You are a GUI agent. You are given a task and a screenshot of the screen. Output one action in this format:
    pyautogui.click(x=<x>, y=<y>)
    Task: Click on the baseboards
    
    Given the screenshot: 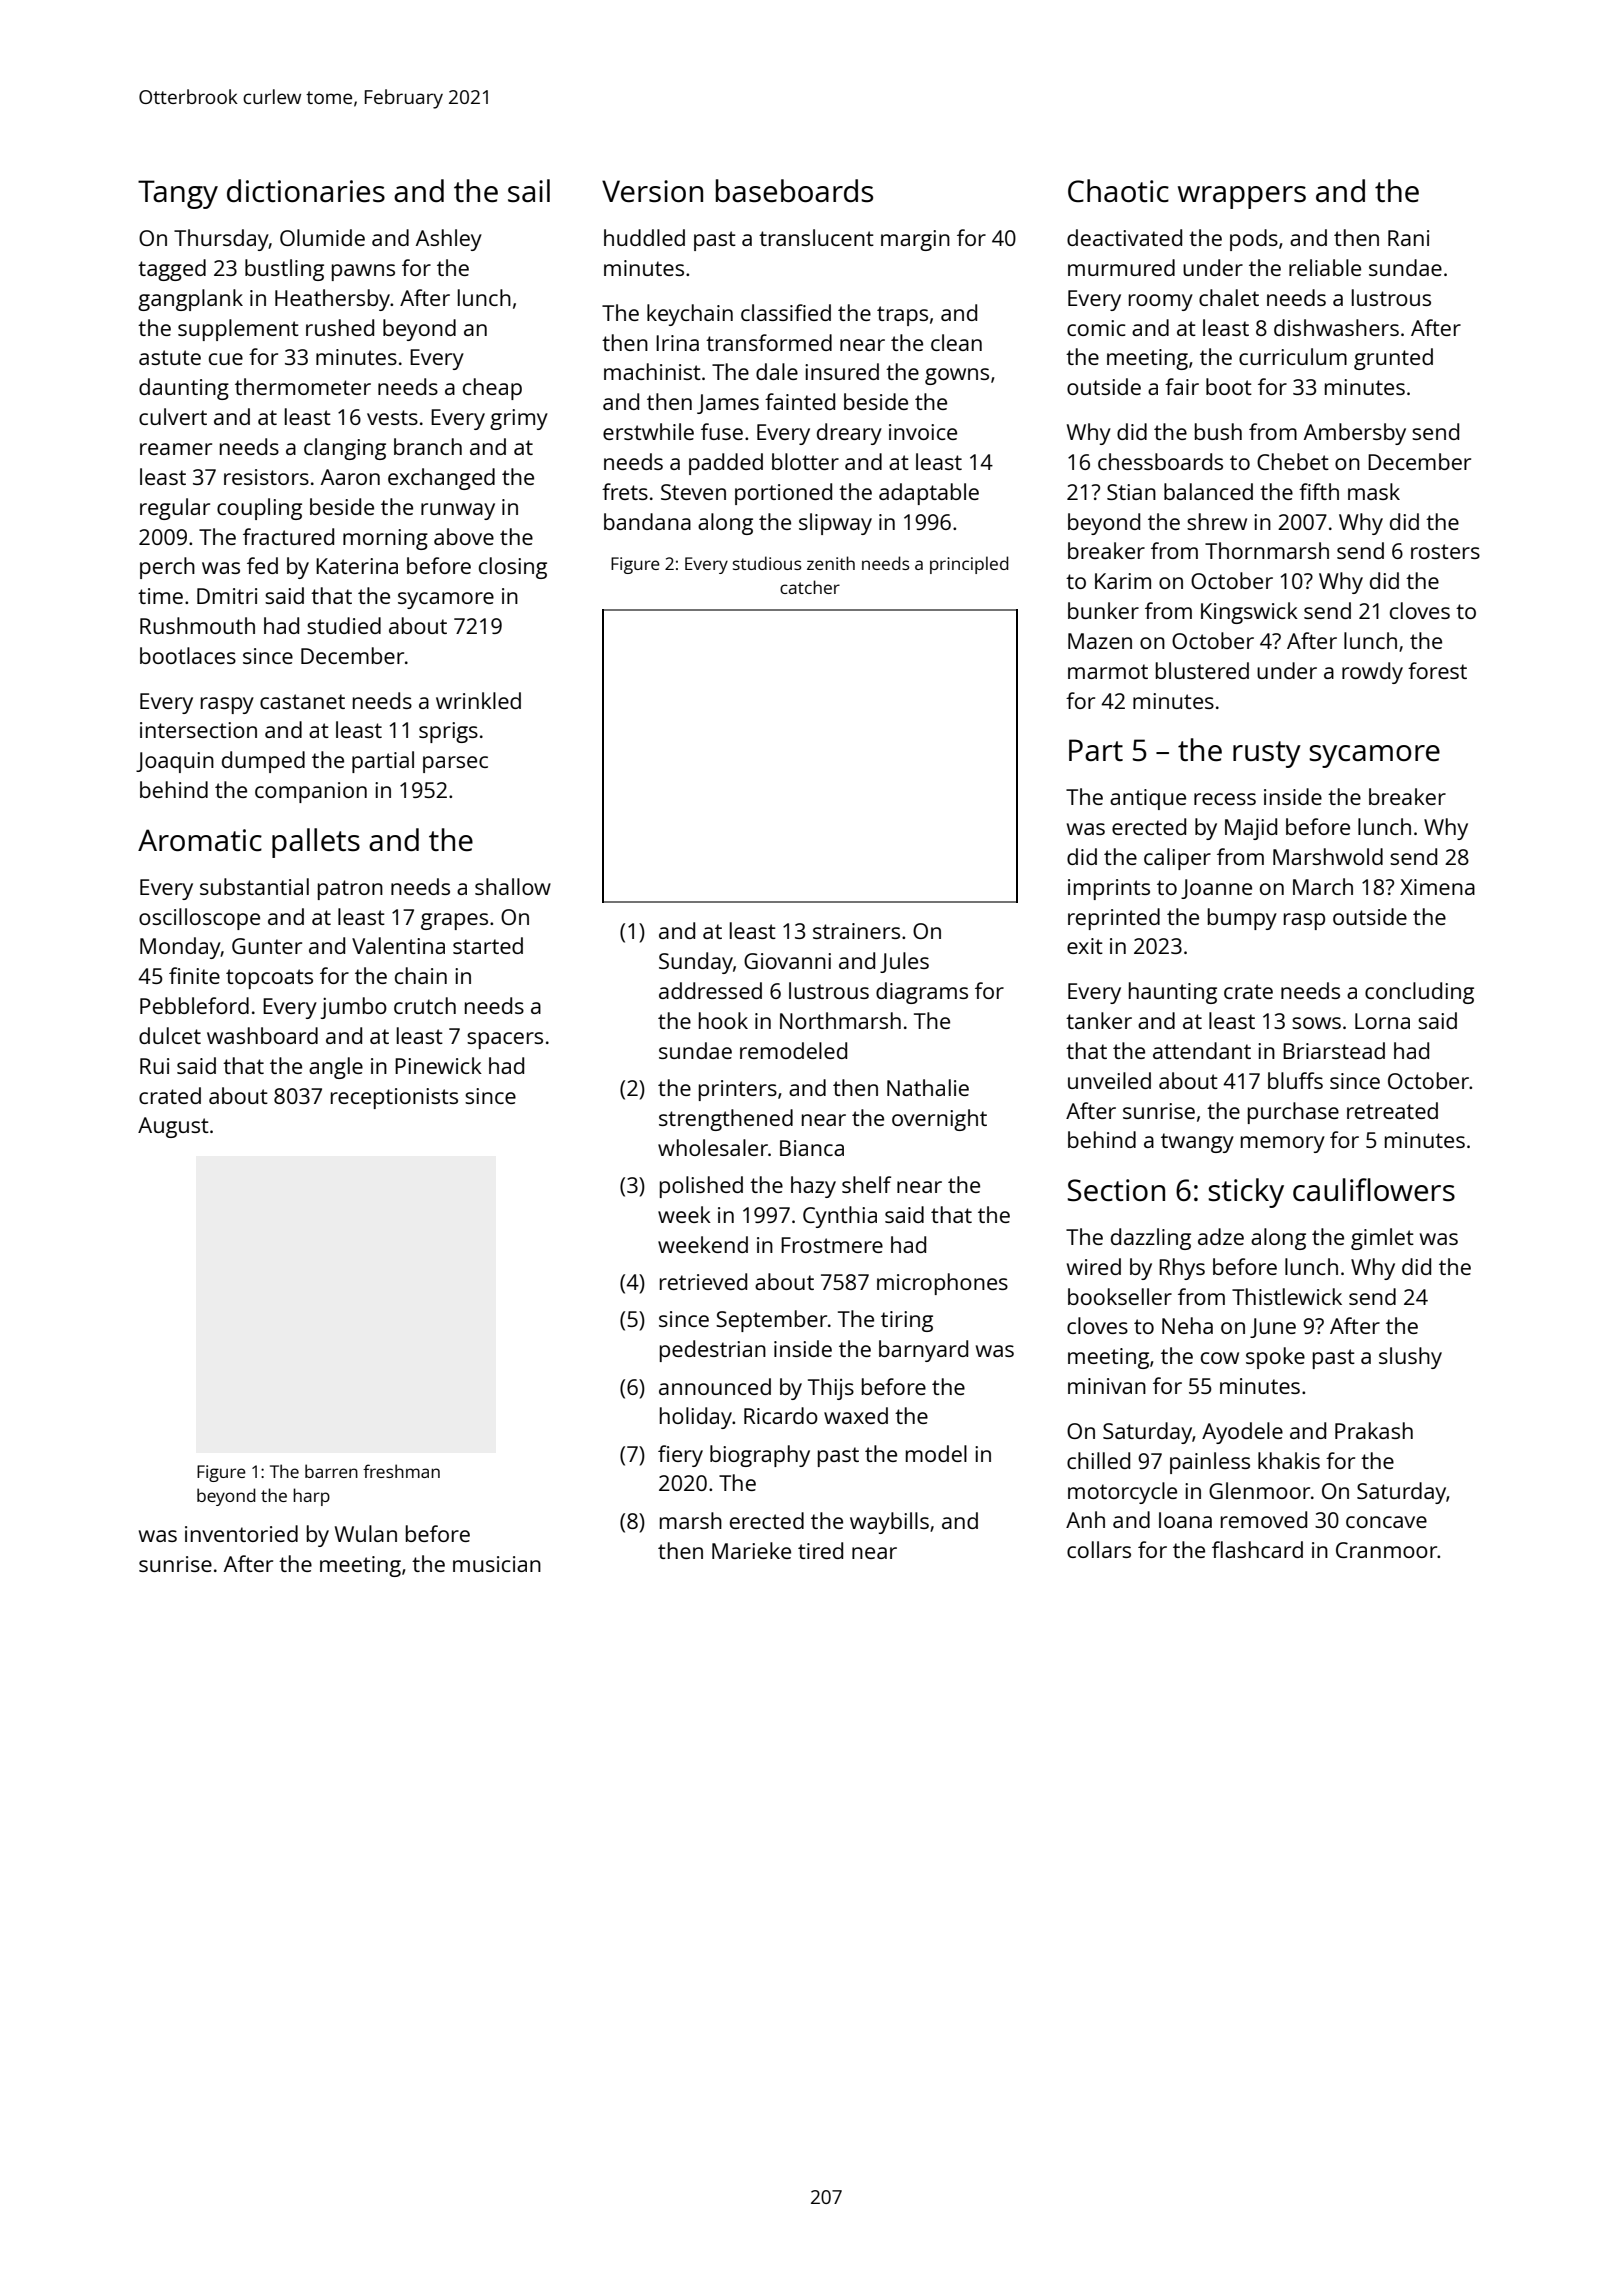 What is the action you would take?
    pyautogui.click(x=794, y=191)
